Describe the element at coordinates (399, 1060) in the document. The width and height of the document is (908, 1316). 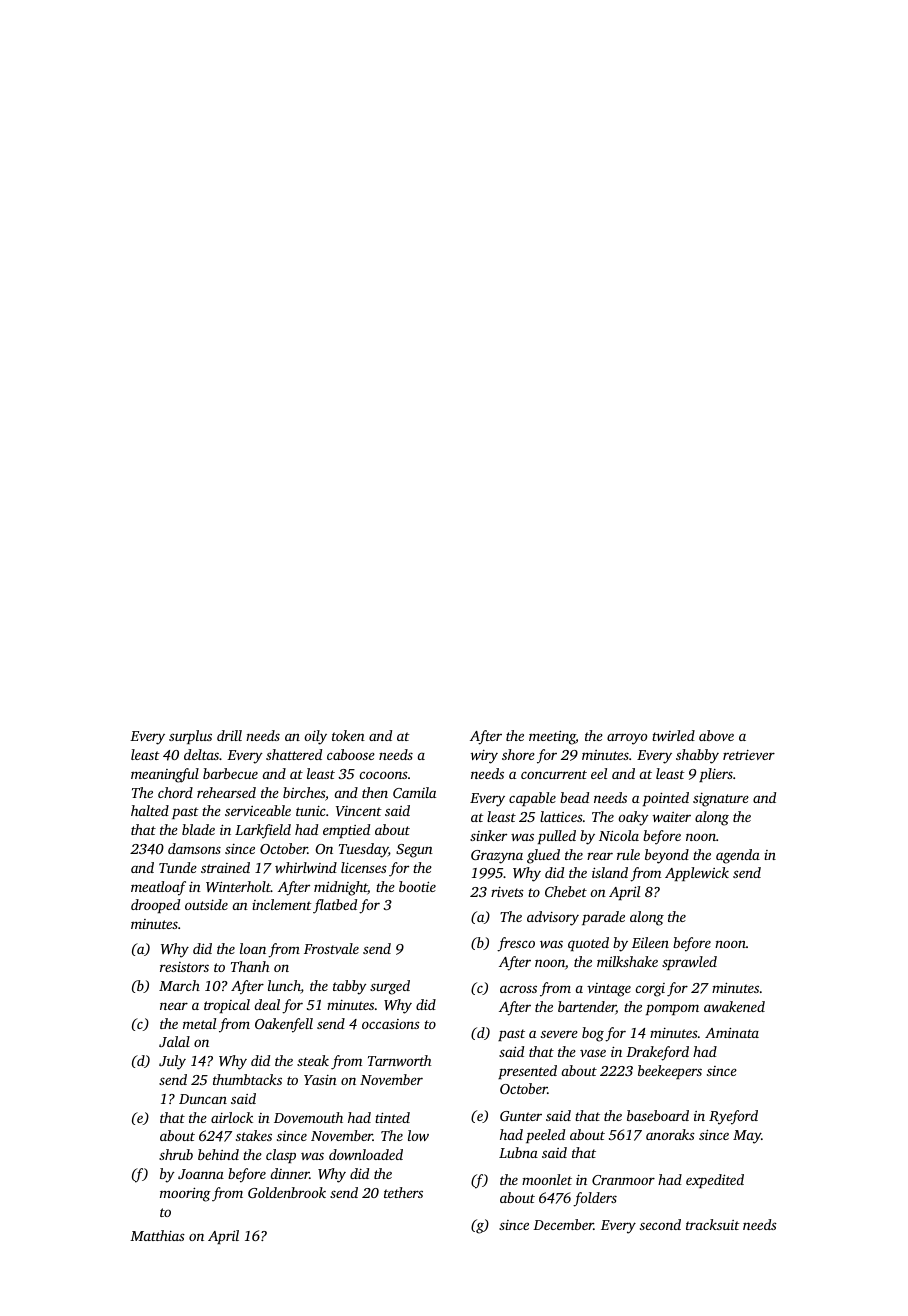
I see `Tarnworth` at that location.
